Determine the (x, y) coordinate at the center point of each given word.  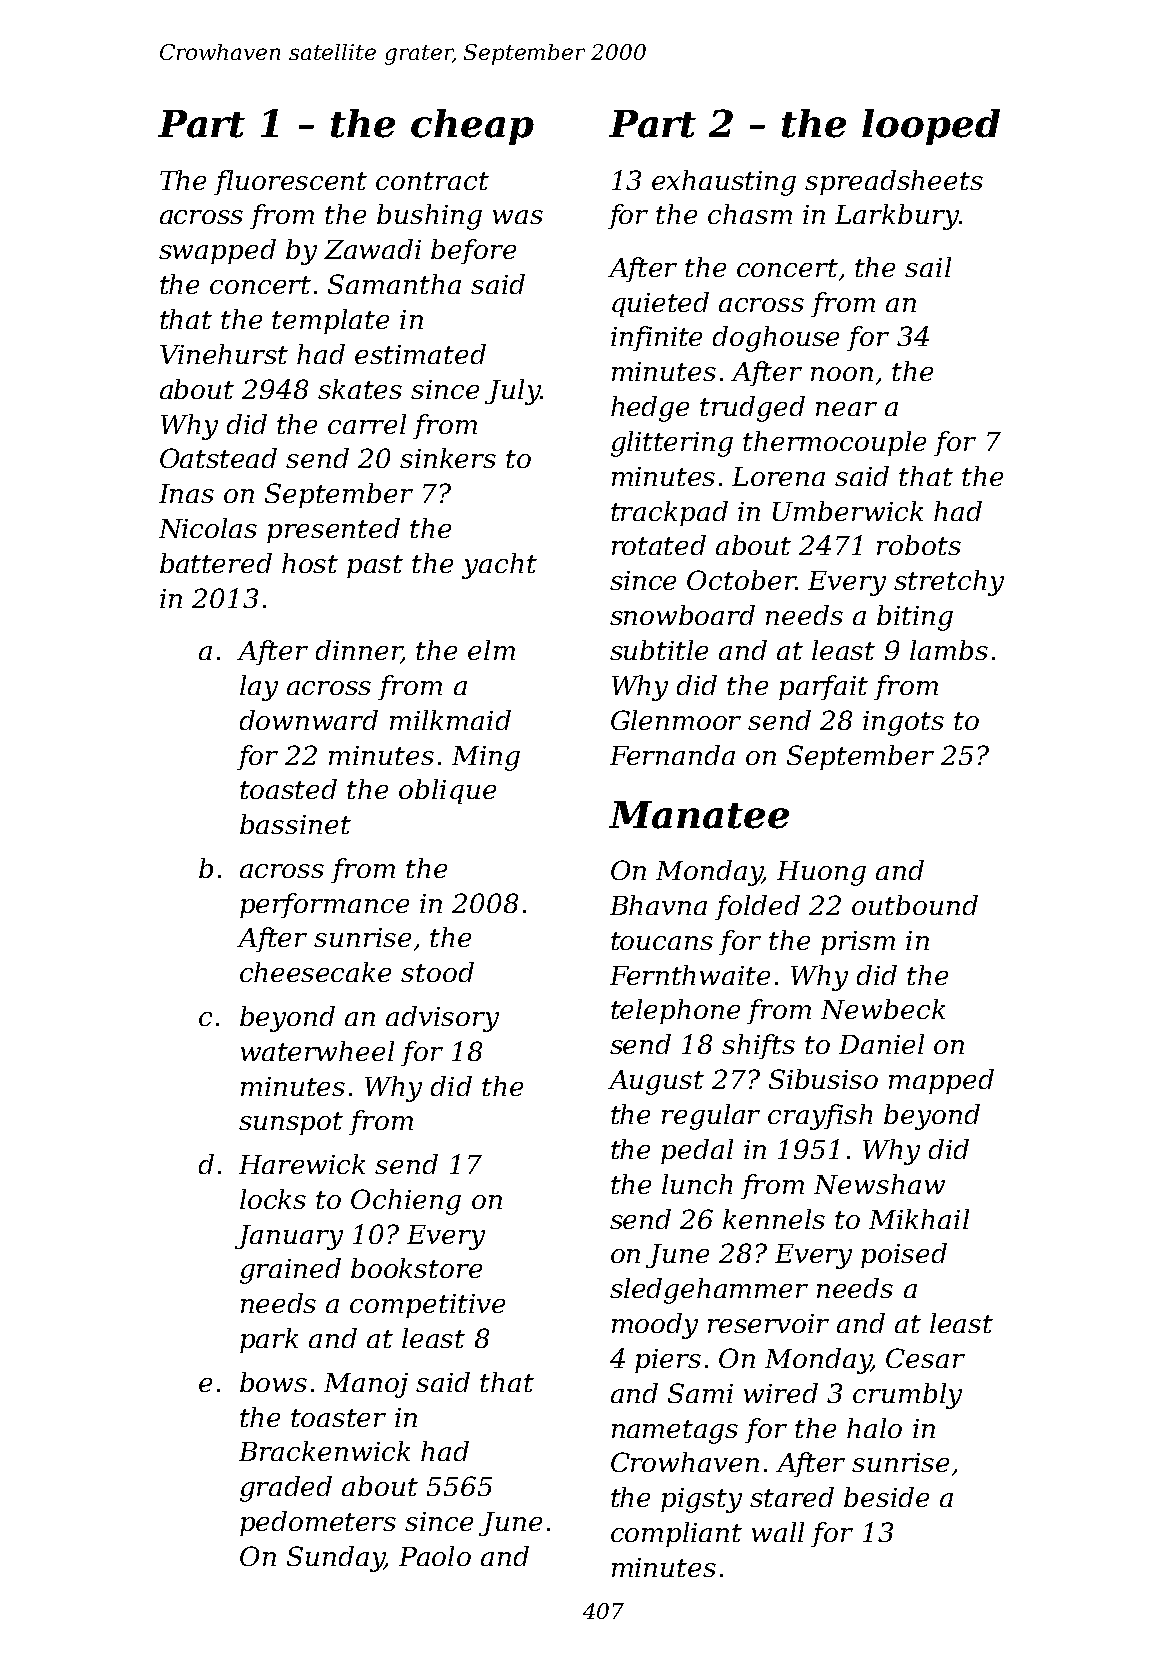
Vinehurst (224, 354)
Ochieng (406, 1202)
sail (928, 267)
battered (216, 563)
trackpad (669, 513)
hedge (650, 409)
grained (290, 1271)
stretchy (949, 583)
